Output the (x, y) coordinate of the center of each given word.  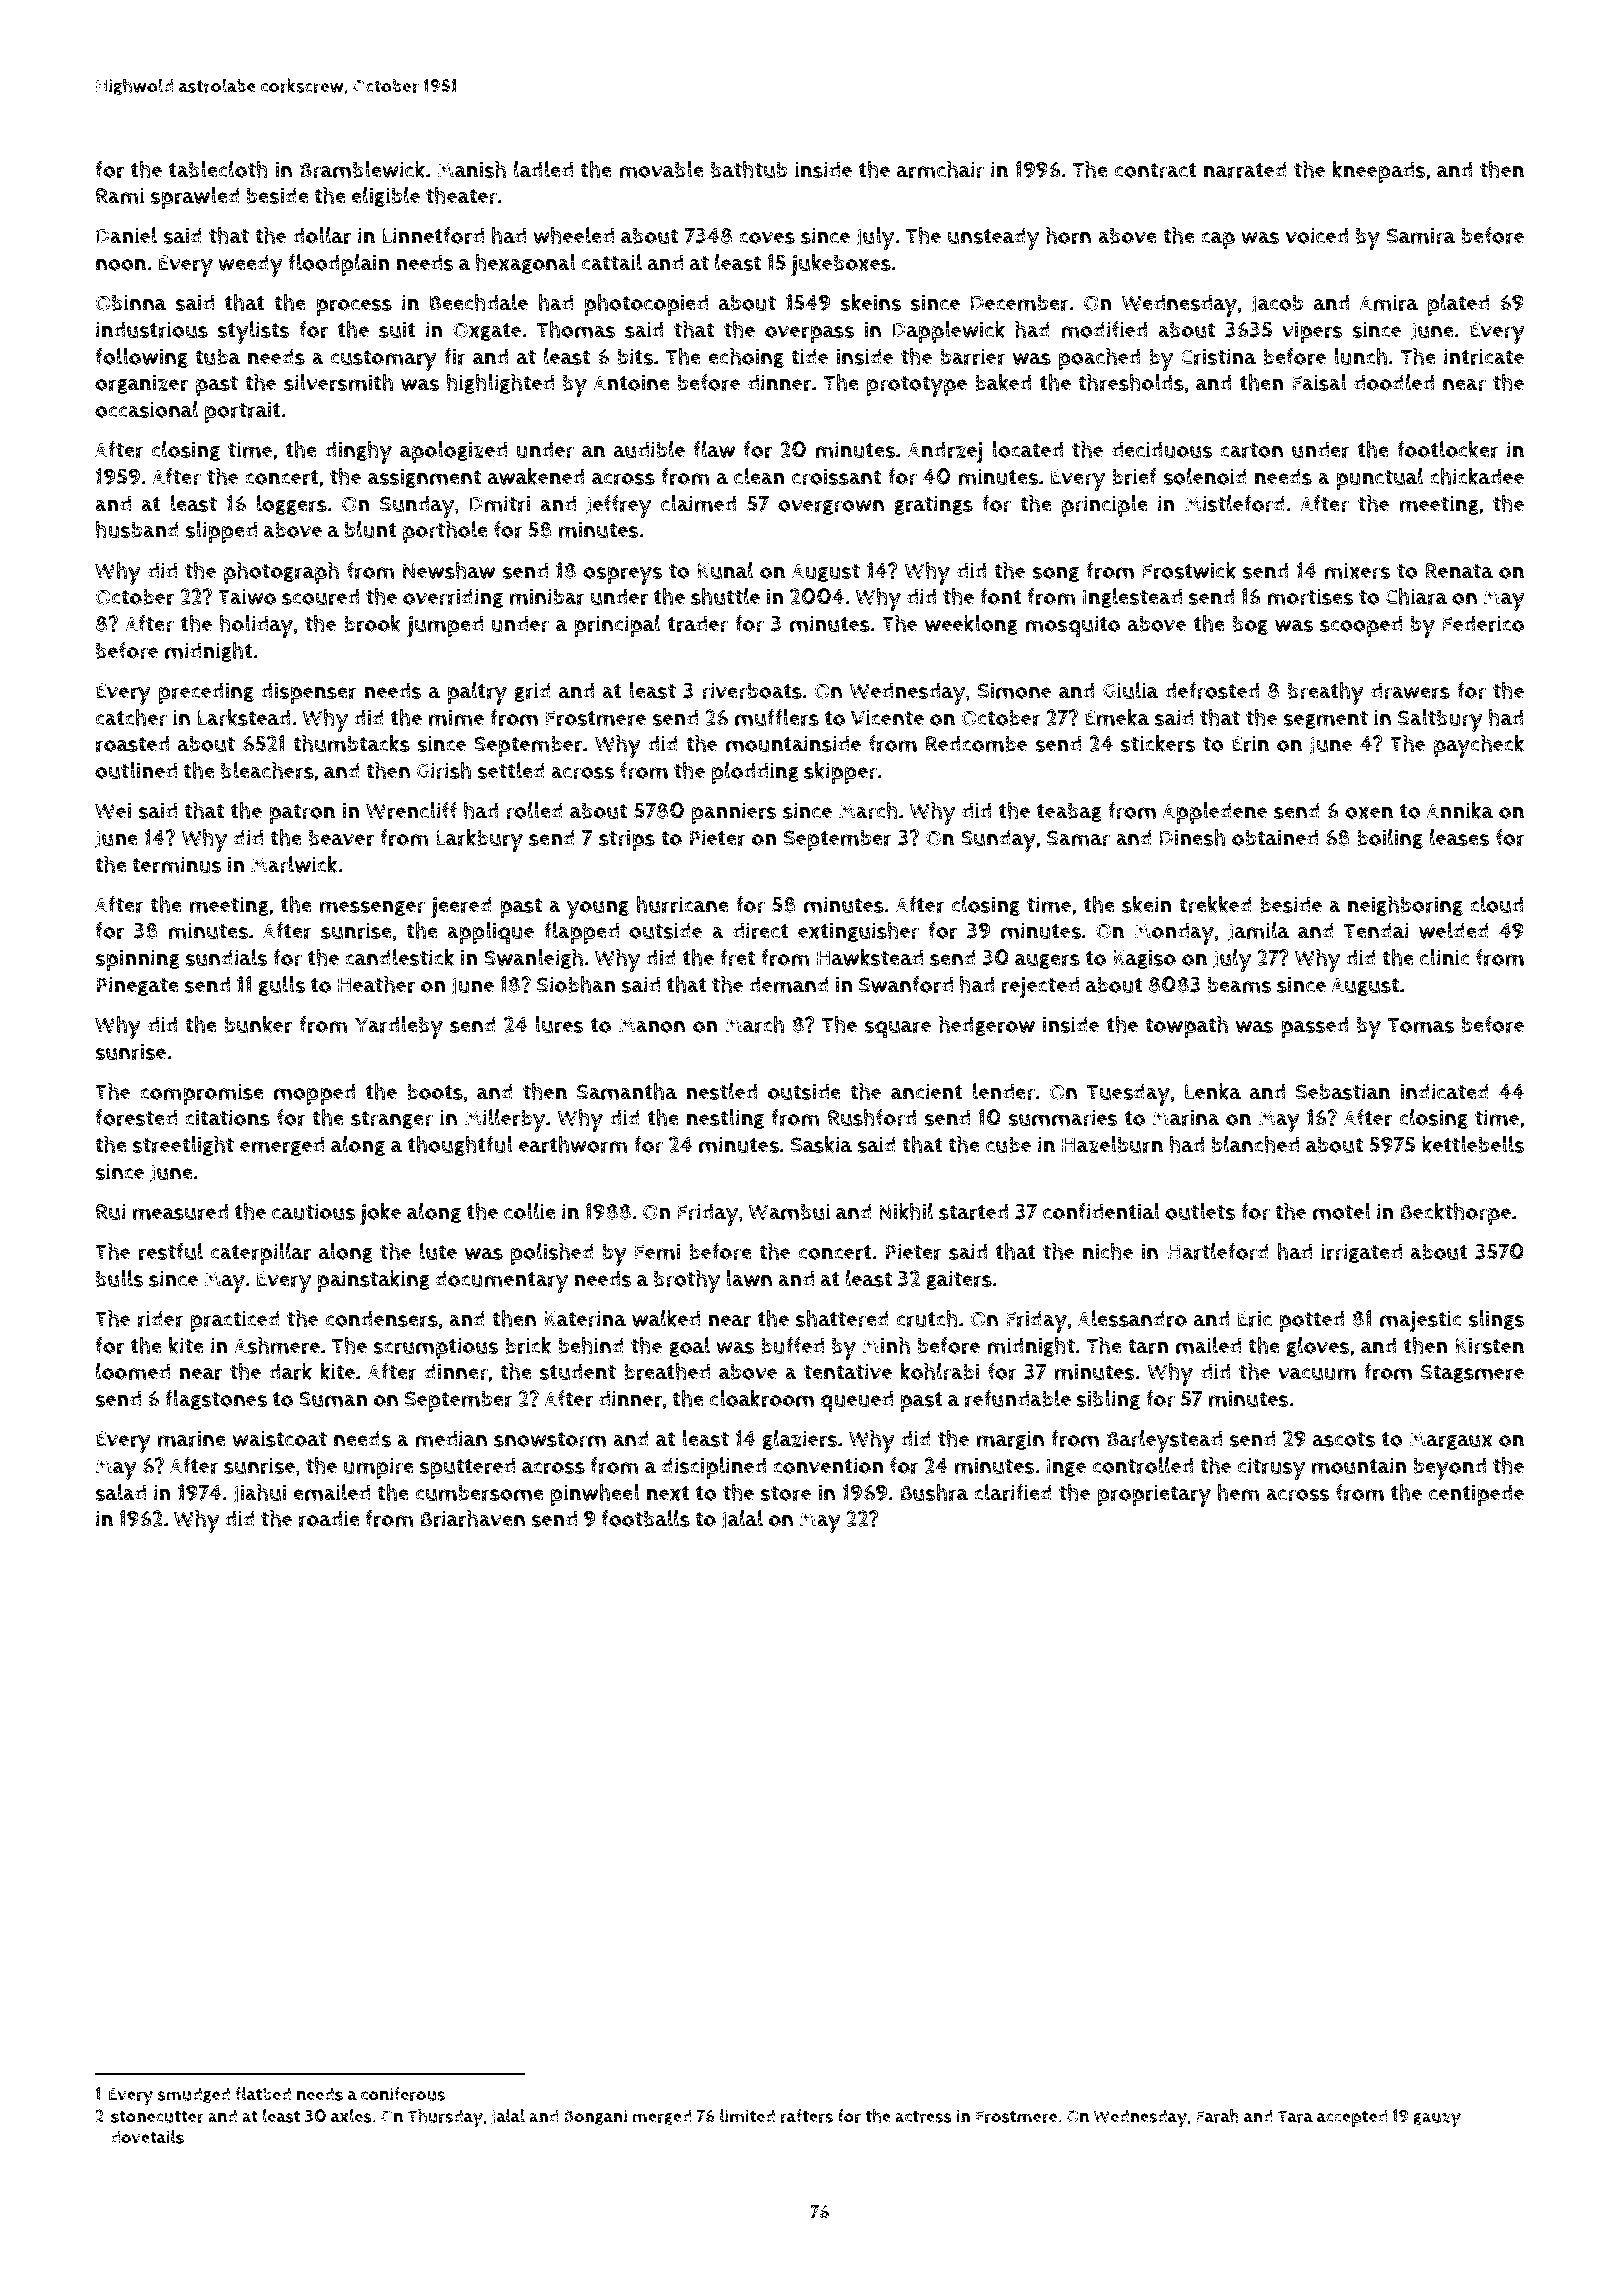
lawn (749, 1278)
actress (923, 2117)
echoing (746, 358)
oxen (1369, 812)
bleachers (267, 770)
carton (1251, 450)
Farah (1217, 2116)
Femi (657, 1251)
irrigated (1361, 1253)
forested (136, 1117)
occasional (147, 409)
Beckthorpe (1455, 1214)
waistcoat (279, 1438)
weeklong (971, 625)
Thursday (445, 2118)
